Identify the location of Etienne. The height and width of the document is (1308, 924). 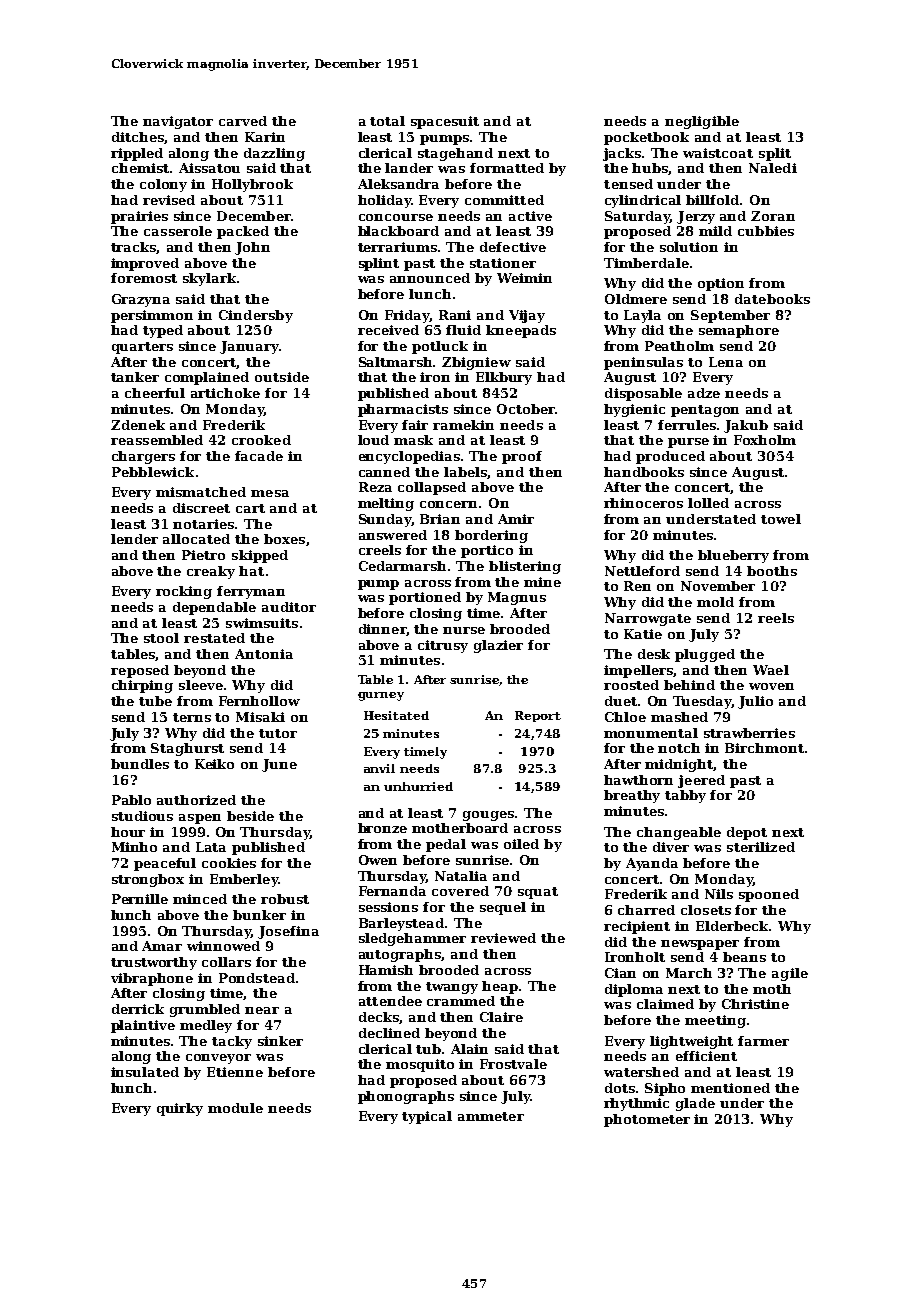
(235, 1072).
